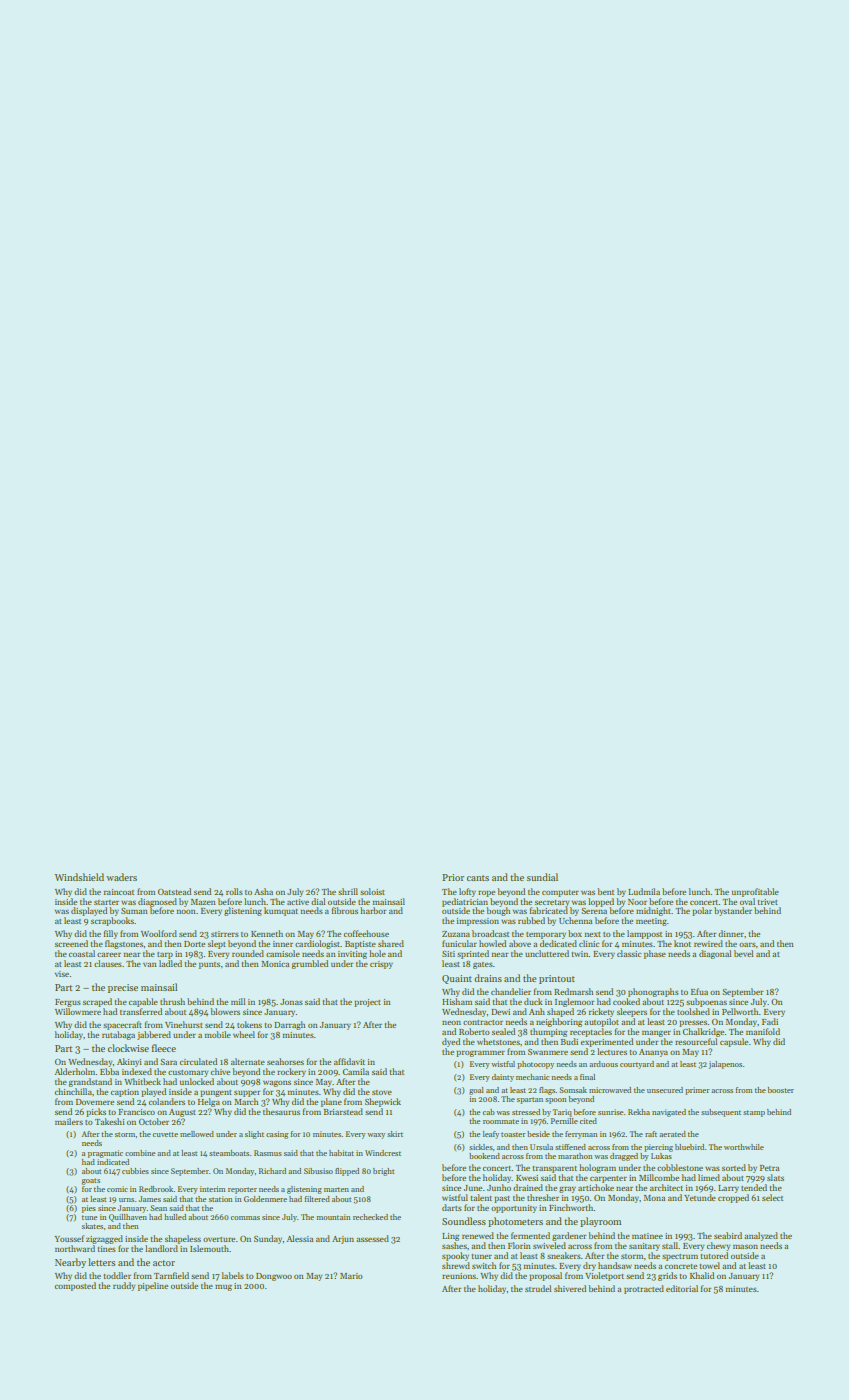  Describe the element at coordinates (372, 891) in the page. I see `soloist` at that location.
